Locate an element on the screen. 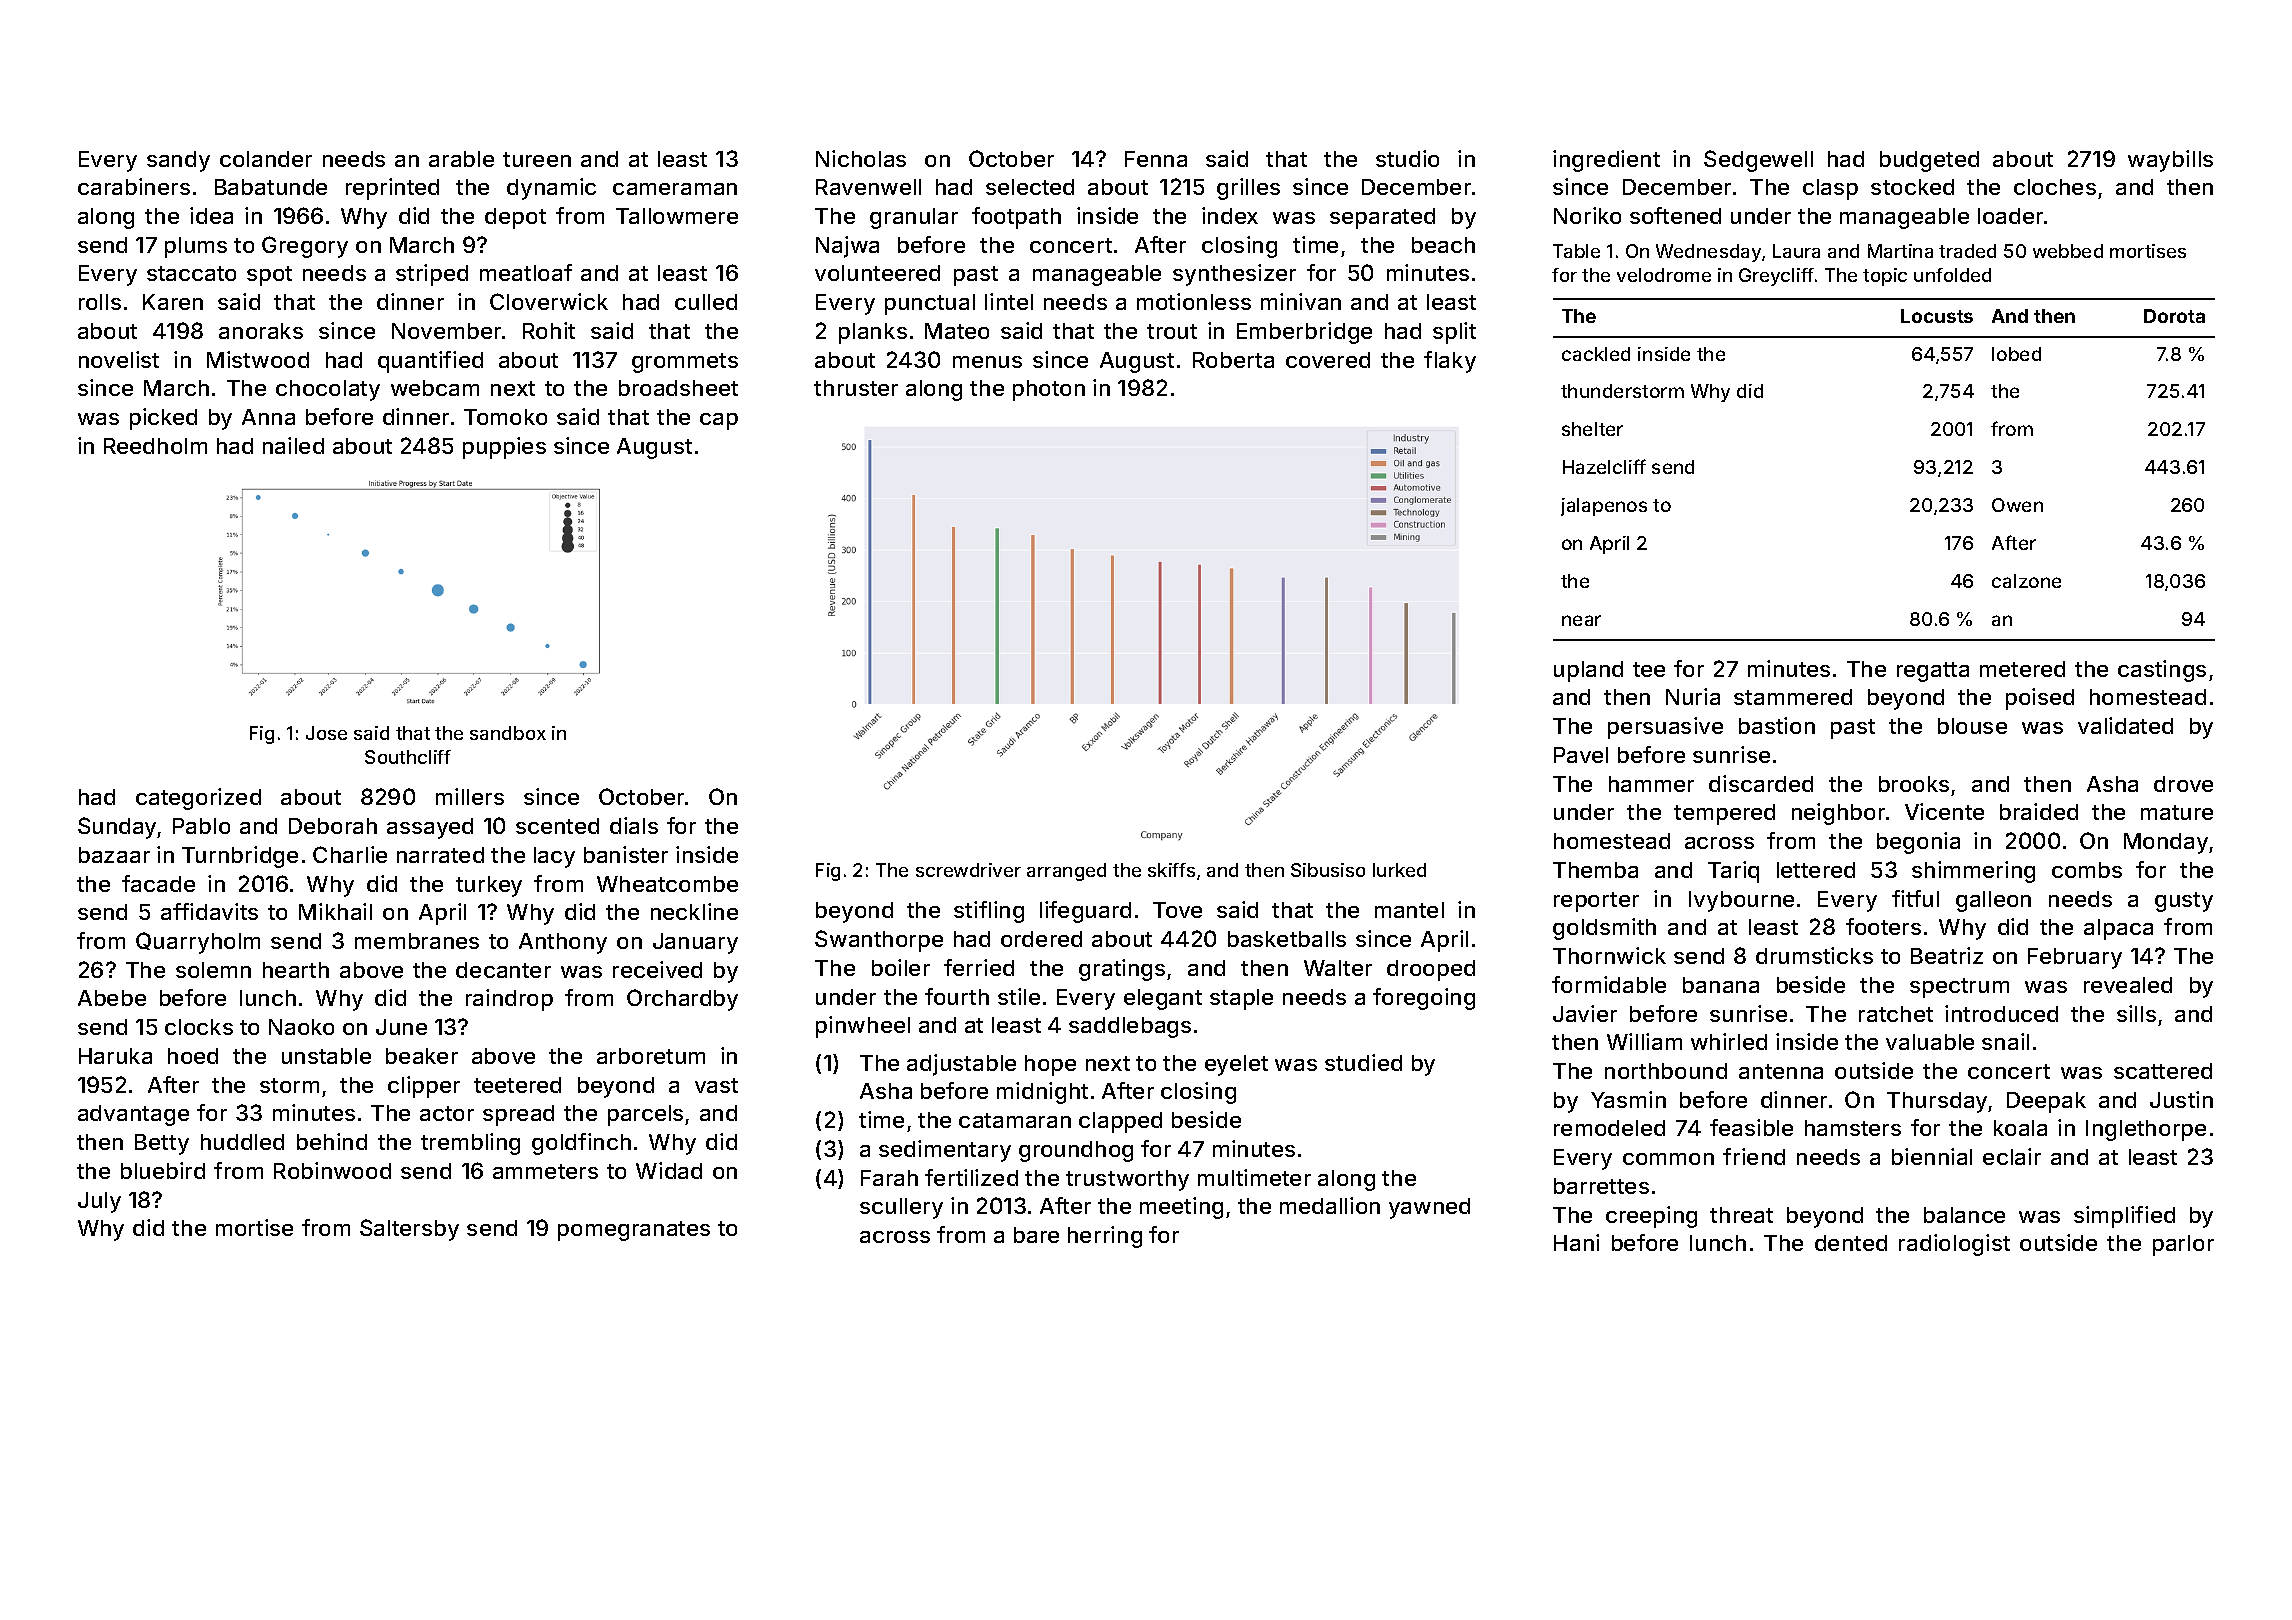 The image size is (2292, 1620). Owen is located at coordinates (2017, 505).
